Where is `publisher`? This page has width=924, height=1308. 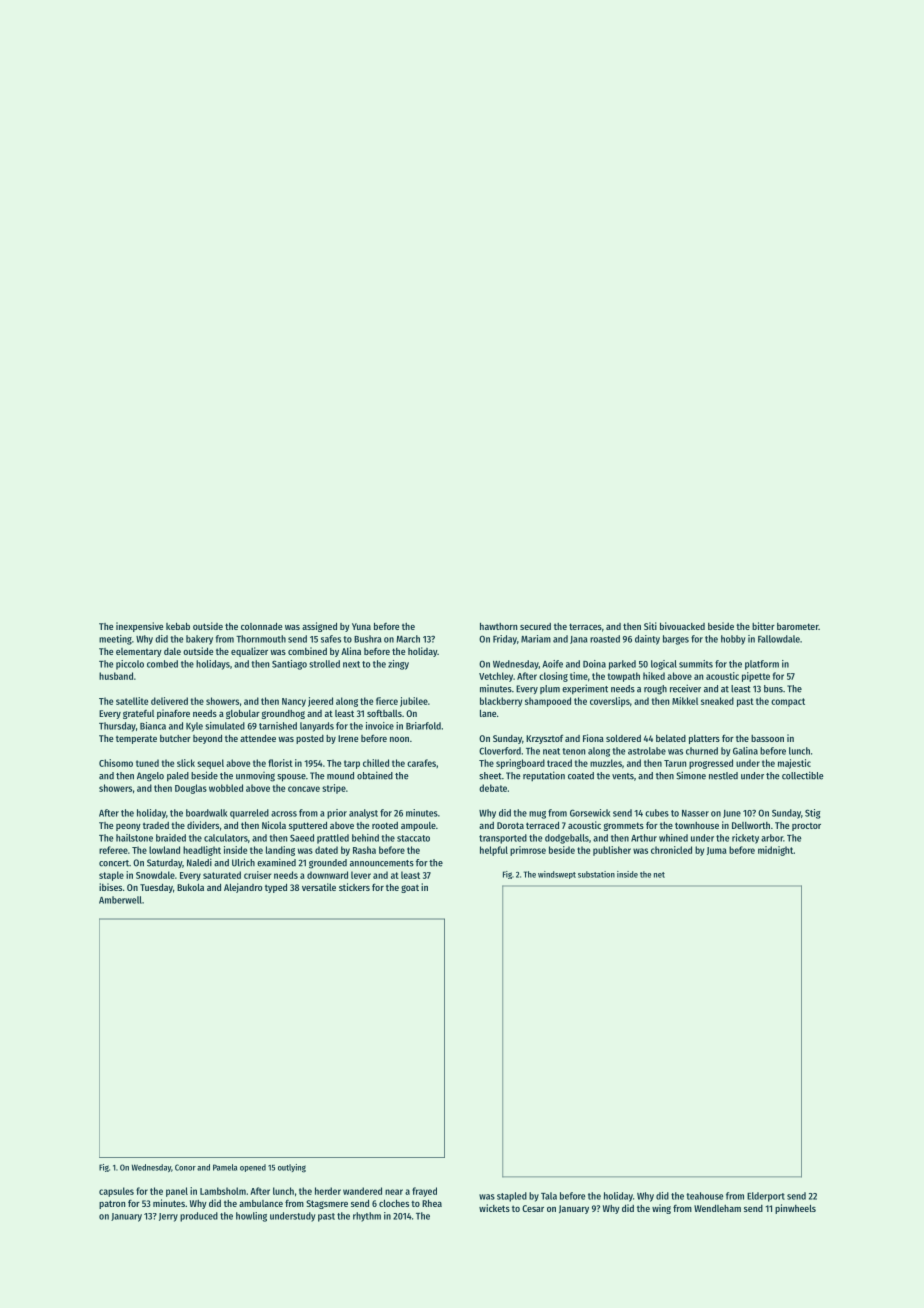
publisher is located at coordinates (612, 851).
